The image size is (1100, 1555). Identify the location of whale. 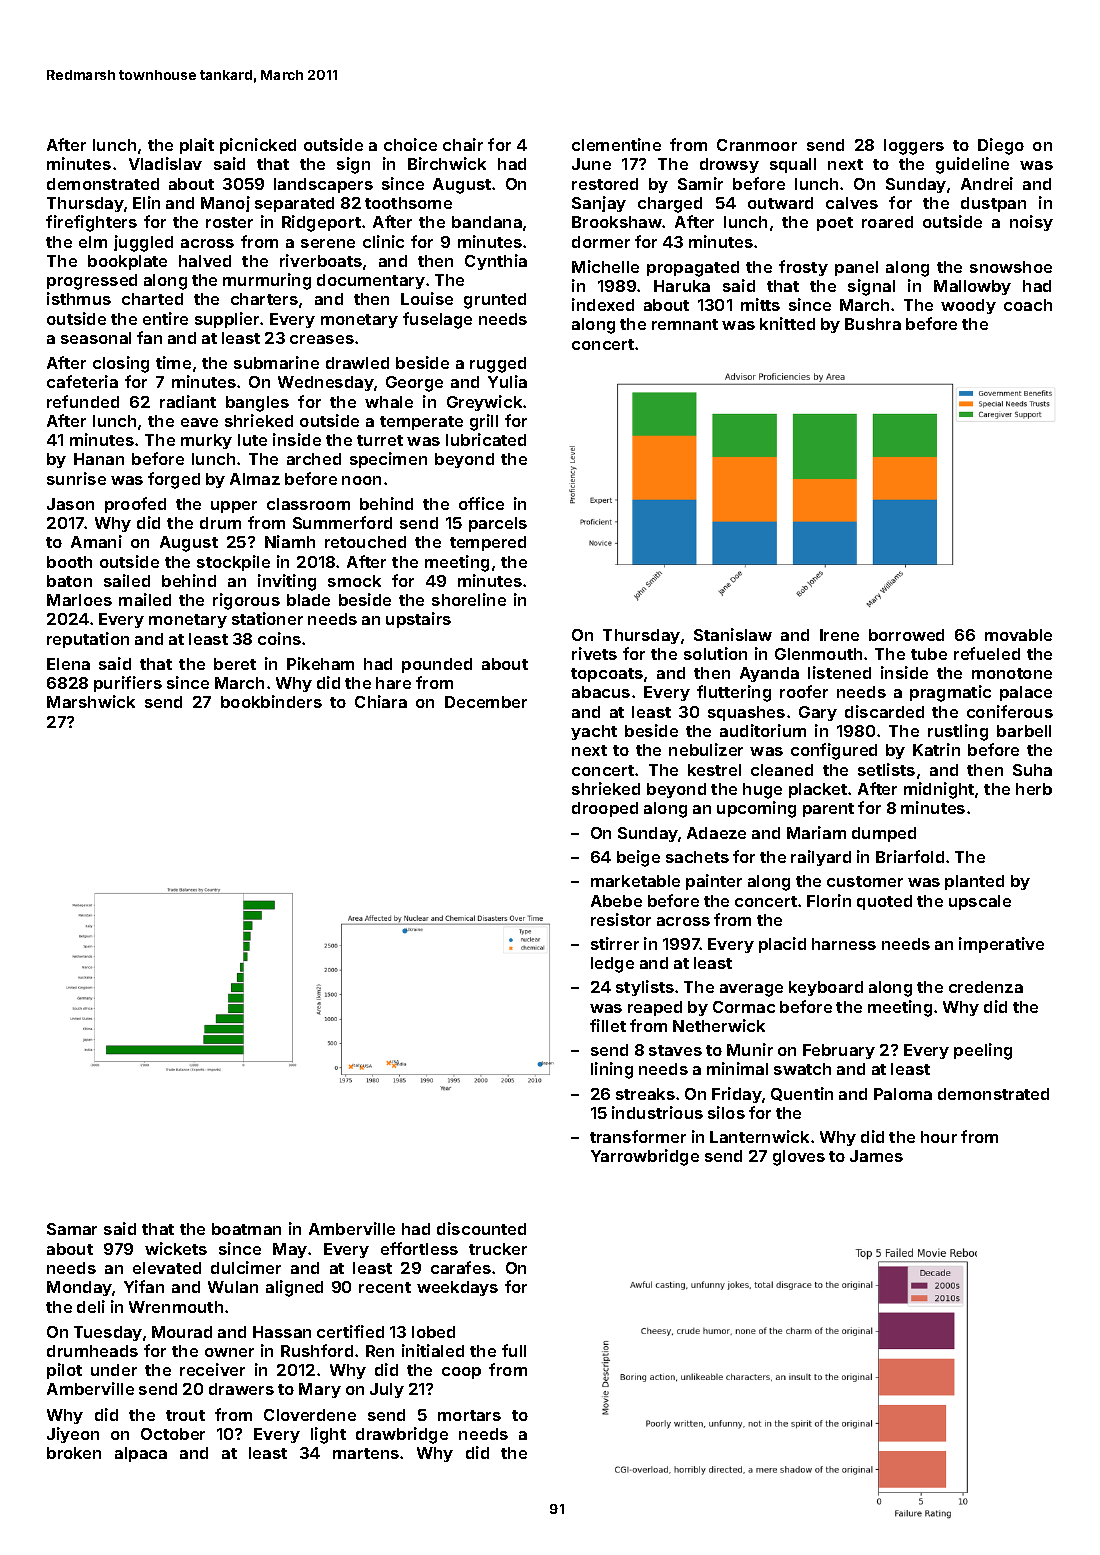
(389, 402).
